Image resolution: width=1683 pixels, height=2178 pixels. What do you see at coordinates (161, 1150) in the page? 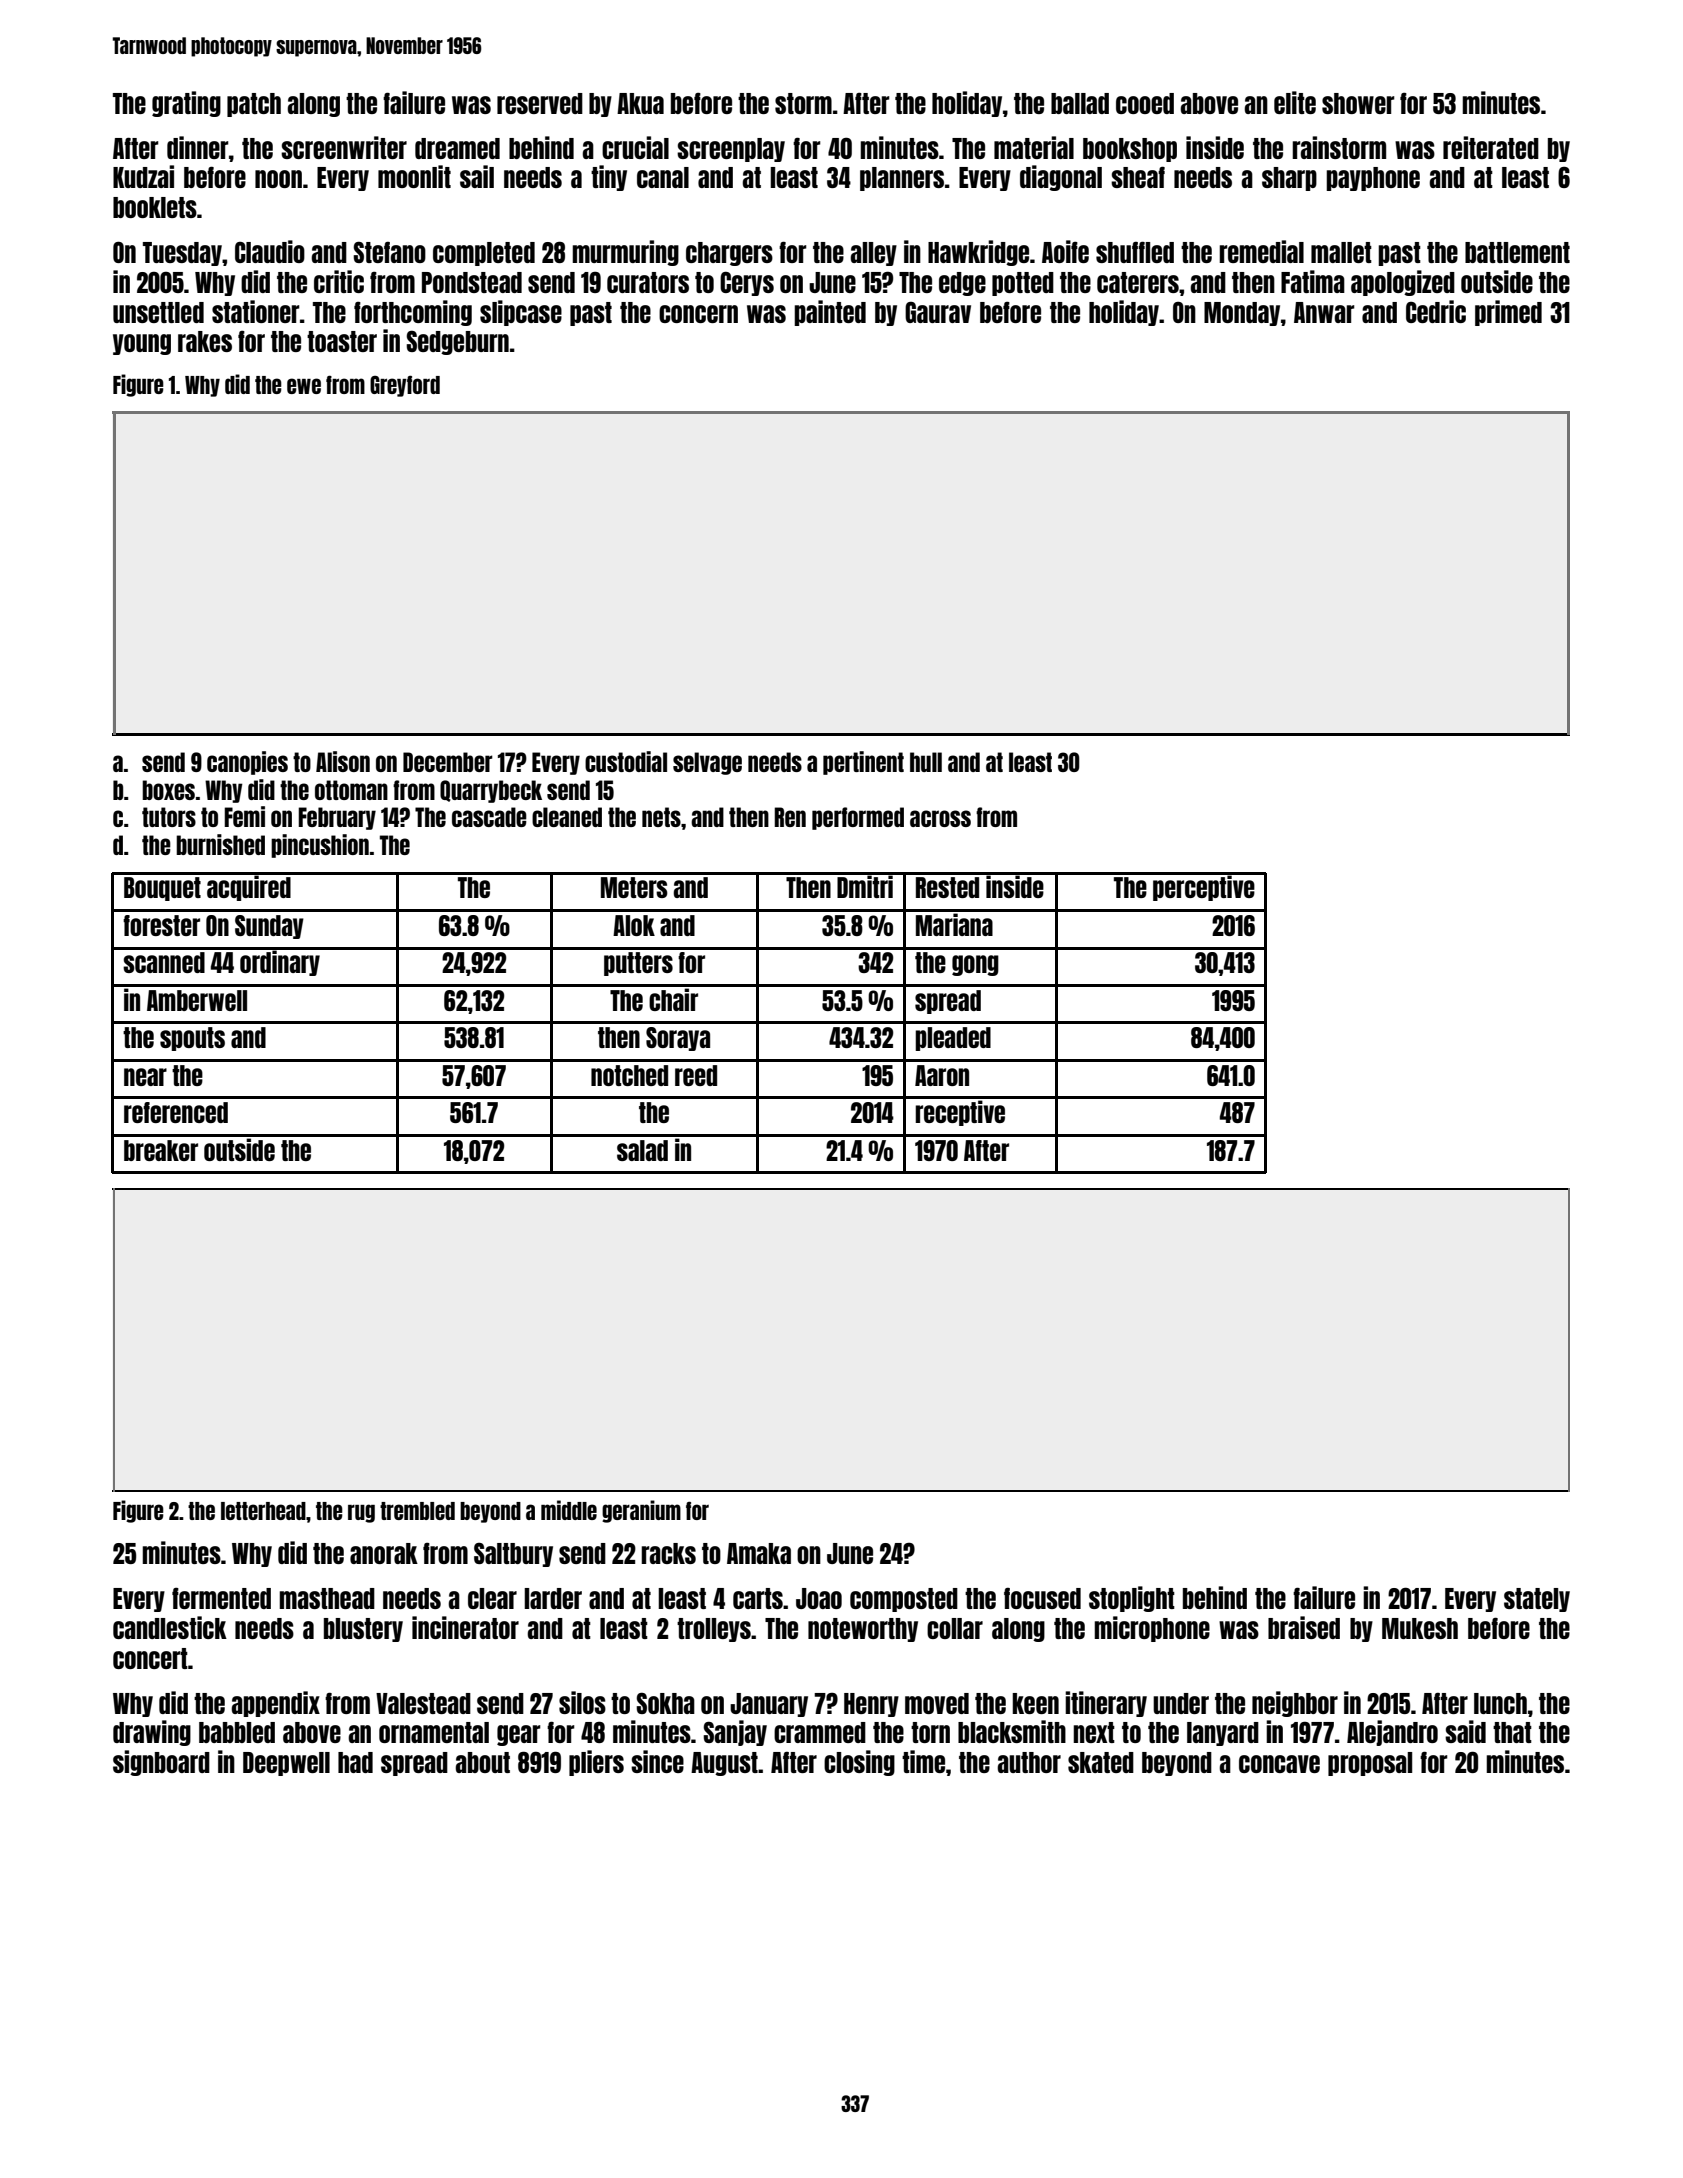
I see `breaker` at bounding box center [161, 1150].
